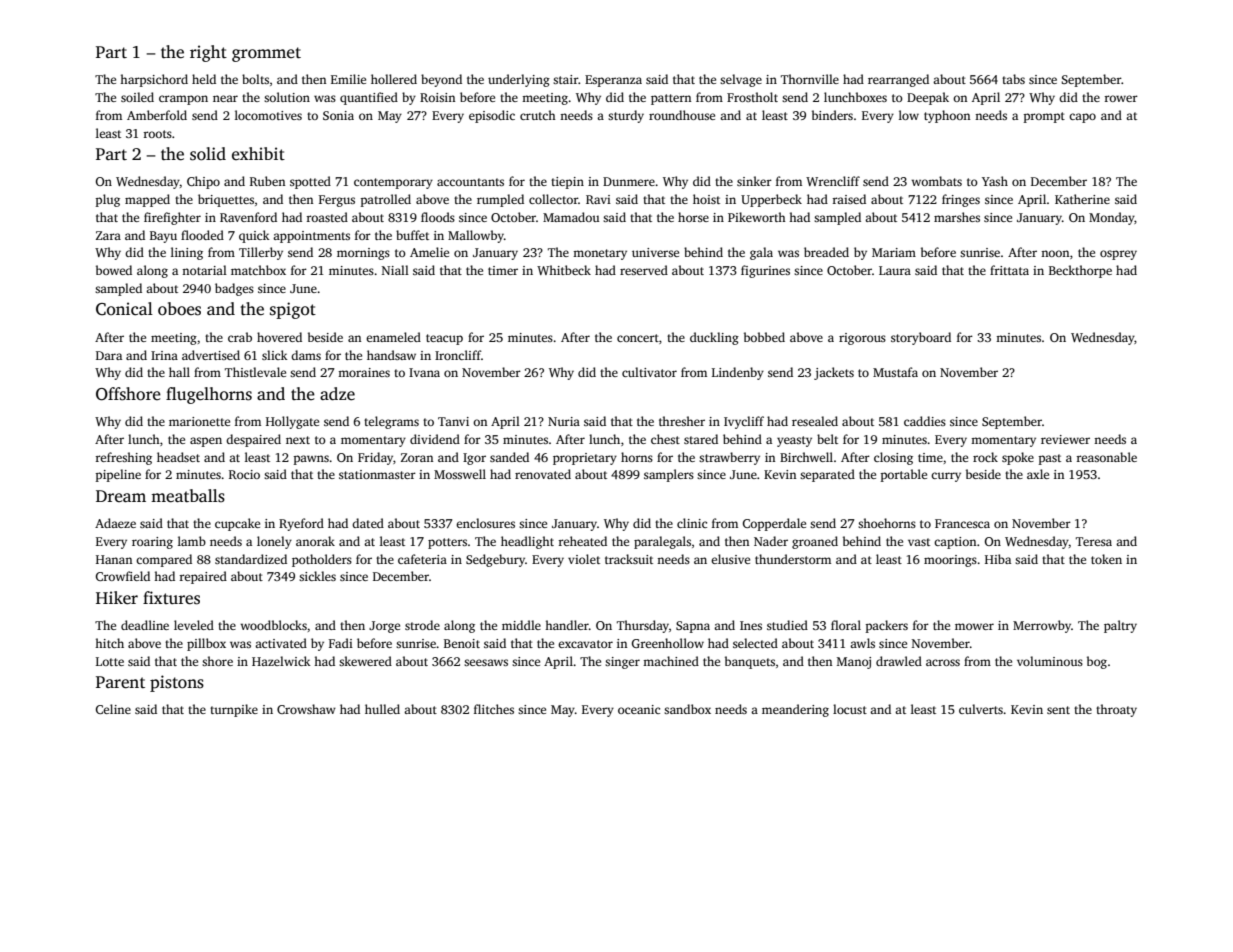 This screenshot has height=952, width=1233. What do you see at coordinates (382, 709) in the screenshot?
I see `hulled` at bounding box center [382, 709].
